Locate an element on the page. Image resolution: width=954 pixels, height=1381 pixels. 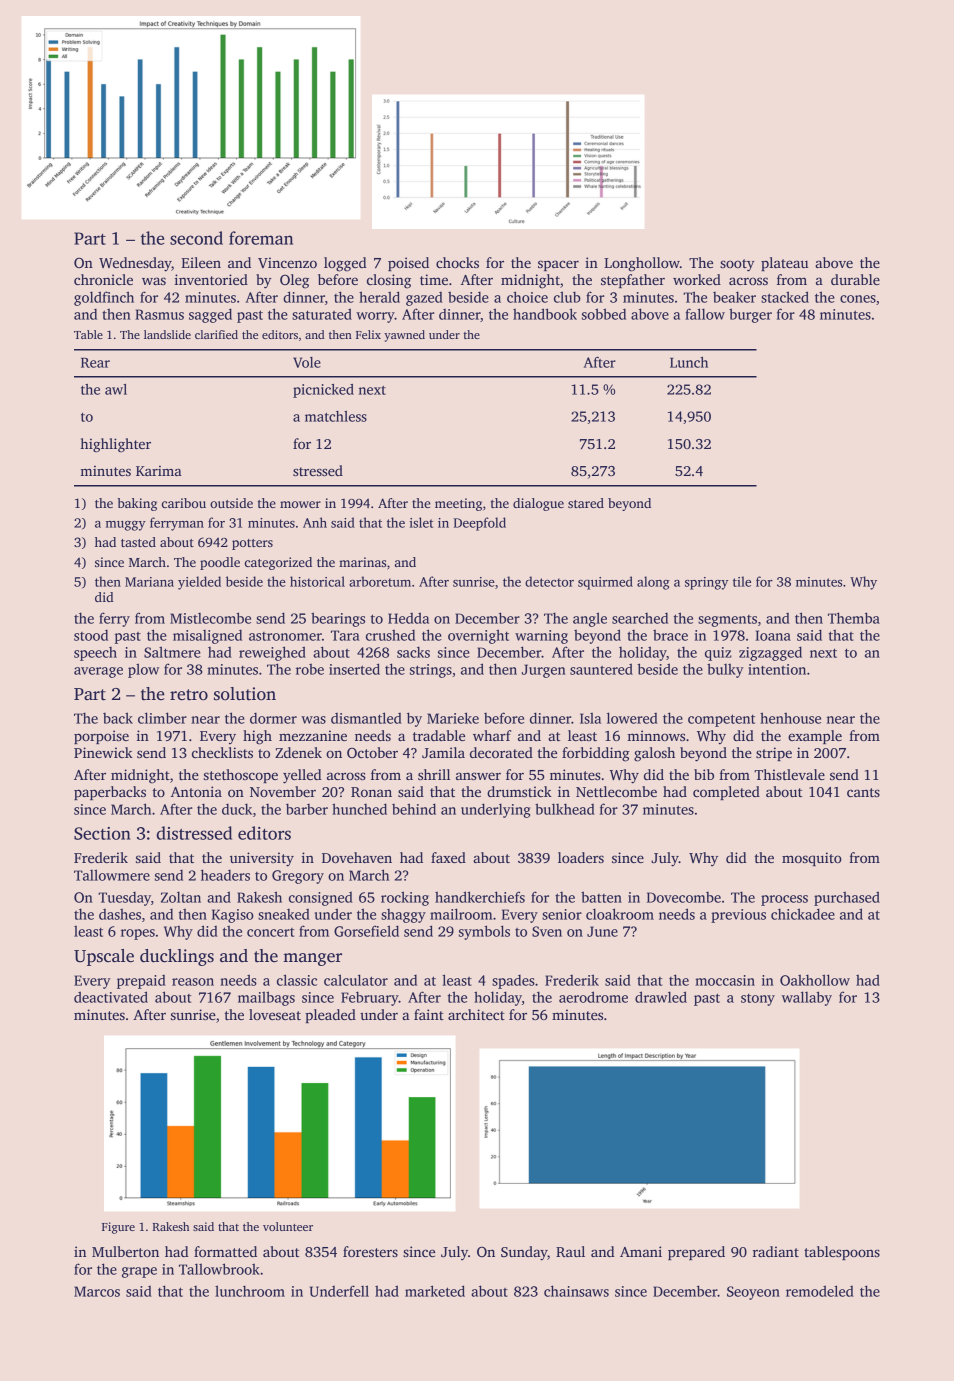
poised is located at coordinates (408, 264).
